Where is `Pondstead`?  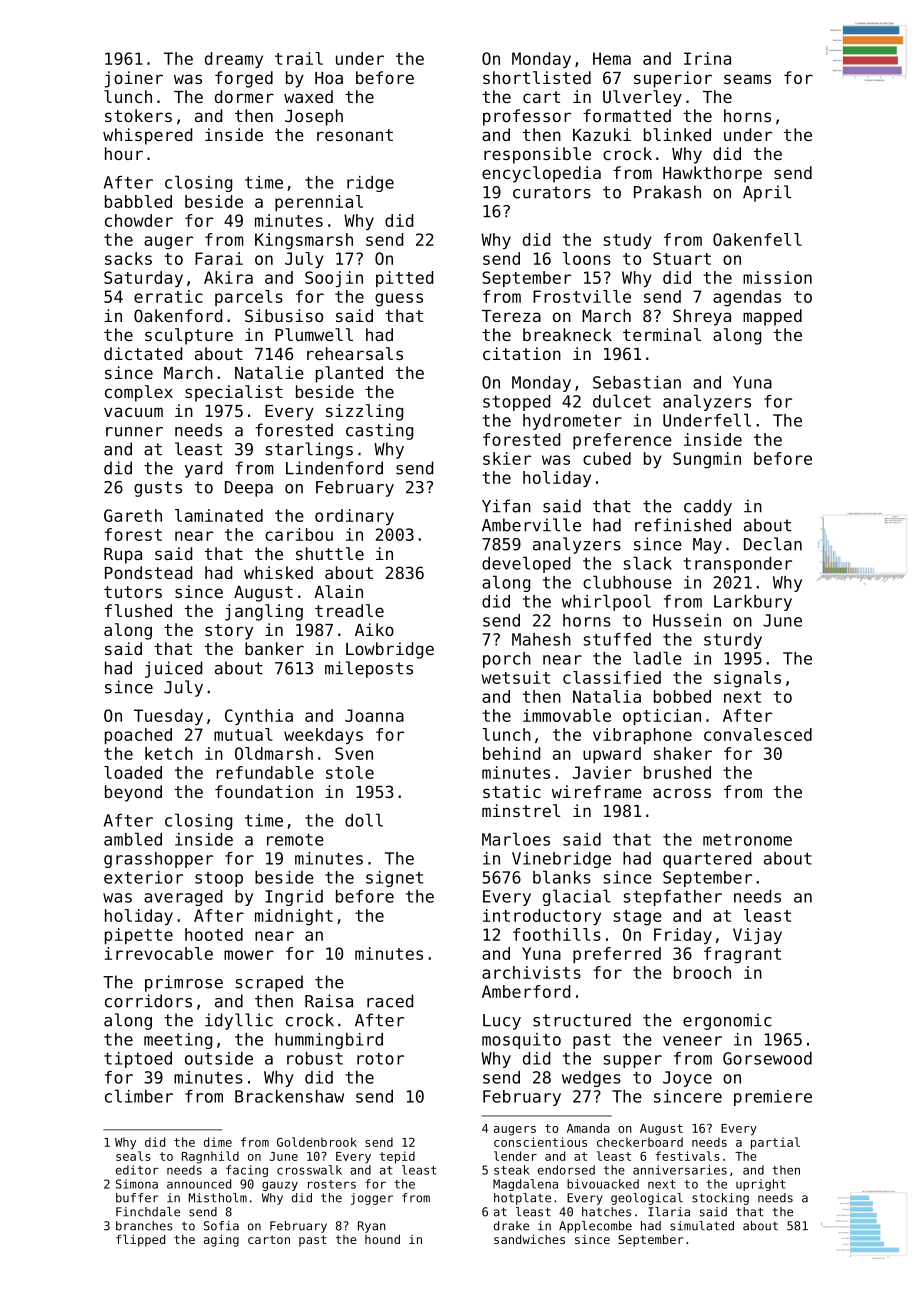 Pondstead is located at coordinates (148, 572).
